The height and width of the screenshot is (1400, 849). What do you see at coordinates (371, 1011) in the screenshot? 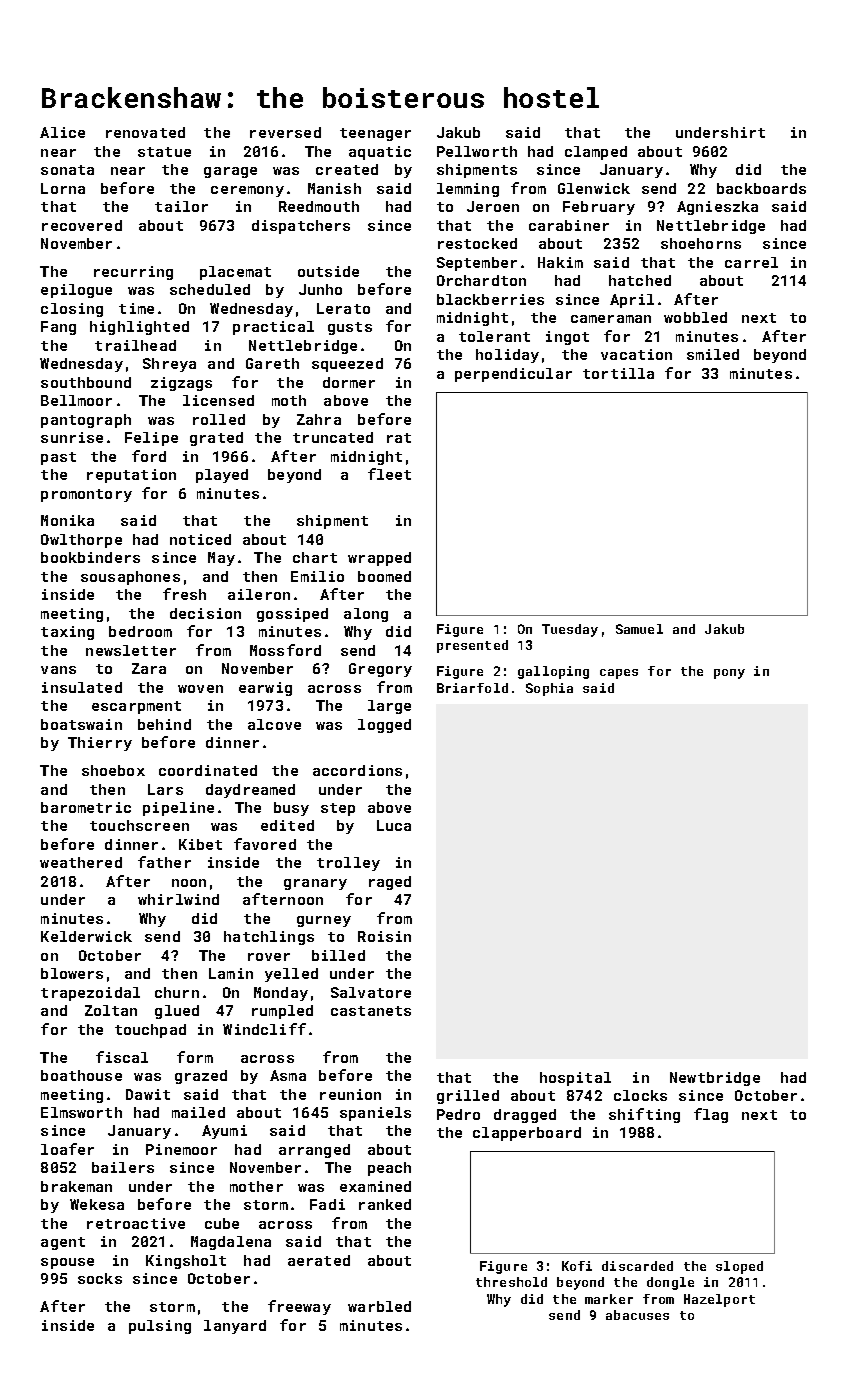
I see `castanets` at bounding box center [371, 1011].
